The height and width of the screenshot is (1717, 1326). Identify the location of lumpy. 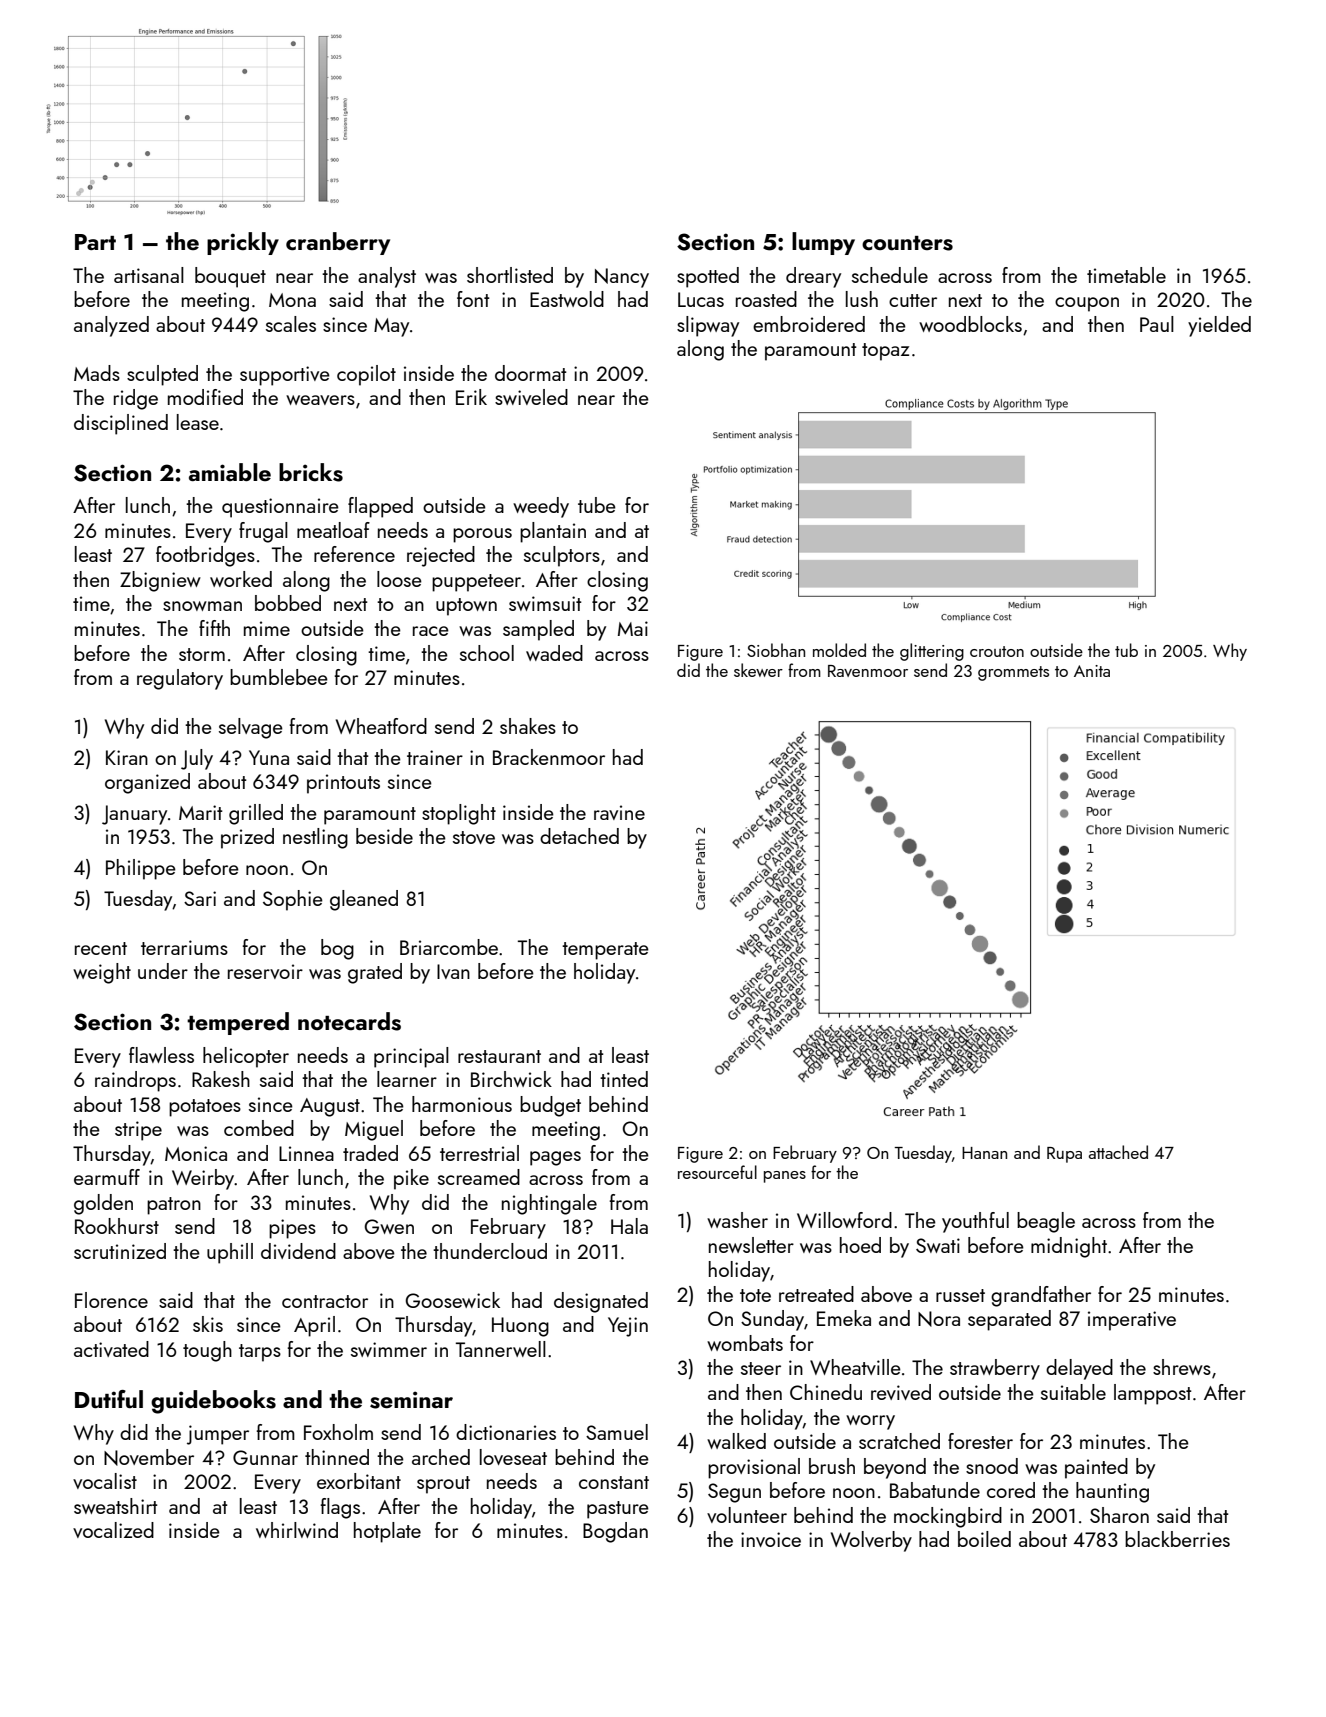
(823, 243).
